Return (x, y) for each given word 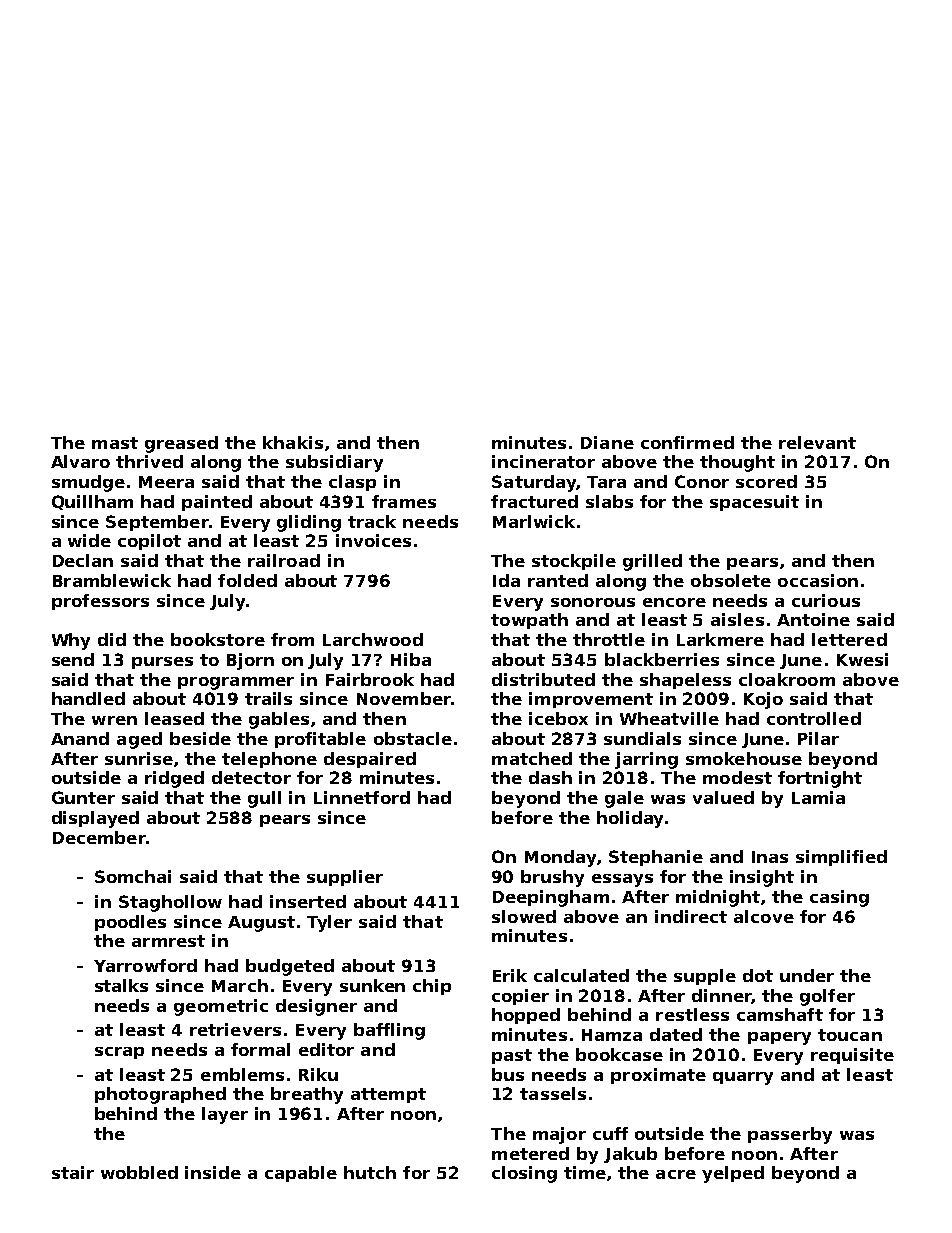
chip (432, 987)
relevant (817, 442)
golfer (827, 997)
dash (550, 777)
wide (89, 540)
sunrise (139, 758)
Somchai (133, 876)
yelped (733, 1174)
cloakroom (787, 679)
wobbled (139, 1172)
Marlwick (534, 521)
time (585, 1172)
